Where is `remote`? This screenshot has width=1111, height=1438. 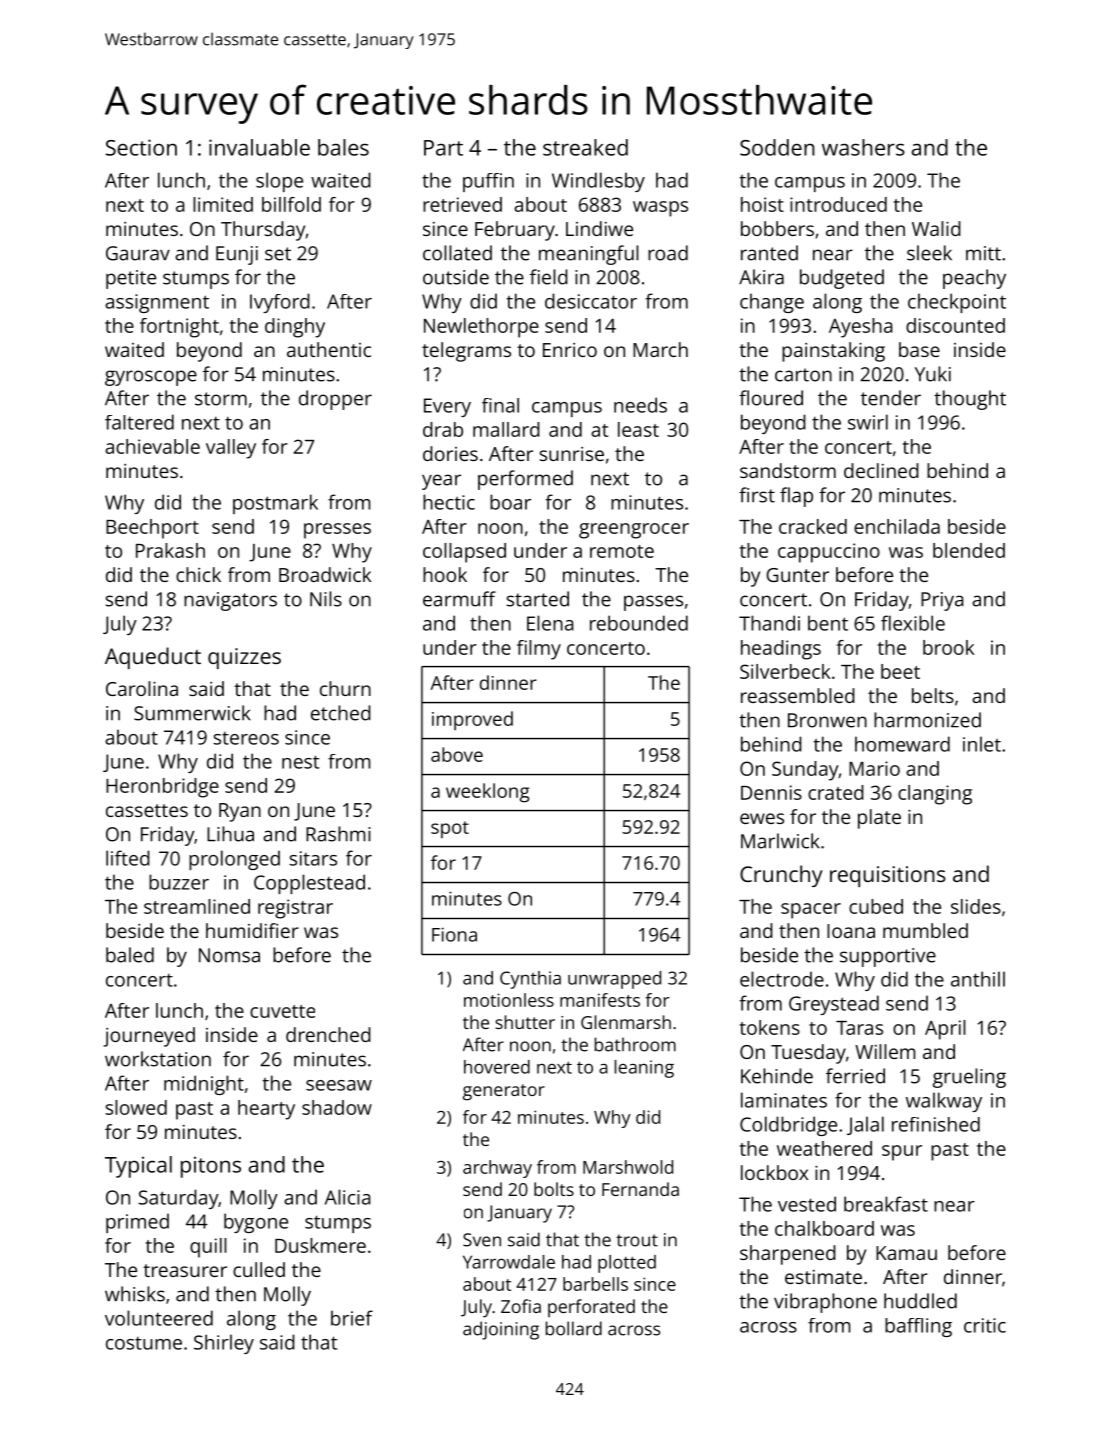 remote is located at coordinates (622, 551).
